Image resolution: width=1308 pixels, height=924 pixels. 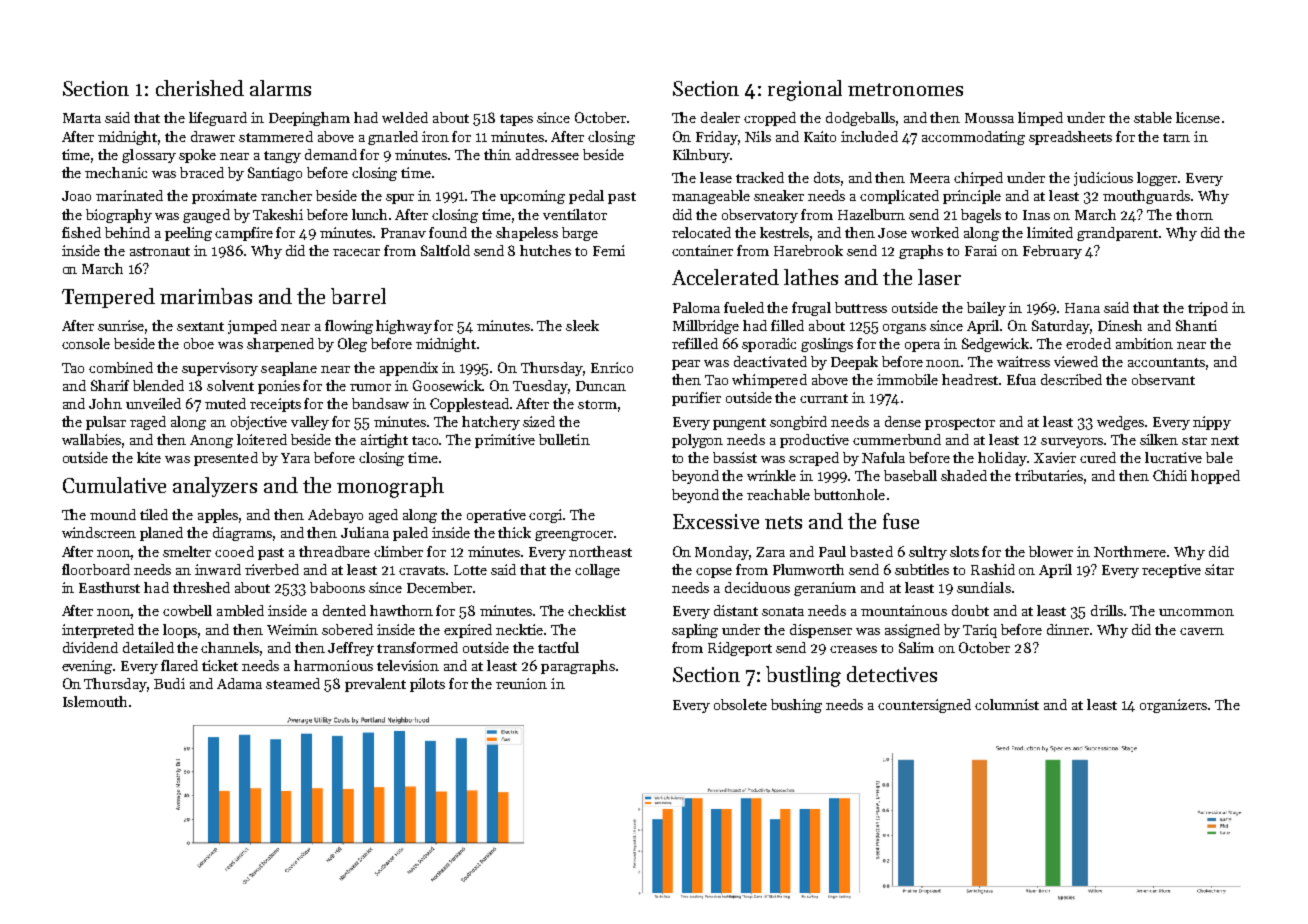 I want to click on addressee, so click(x=547, y=154).
